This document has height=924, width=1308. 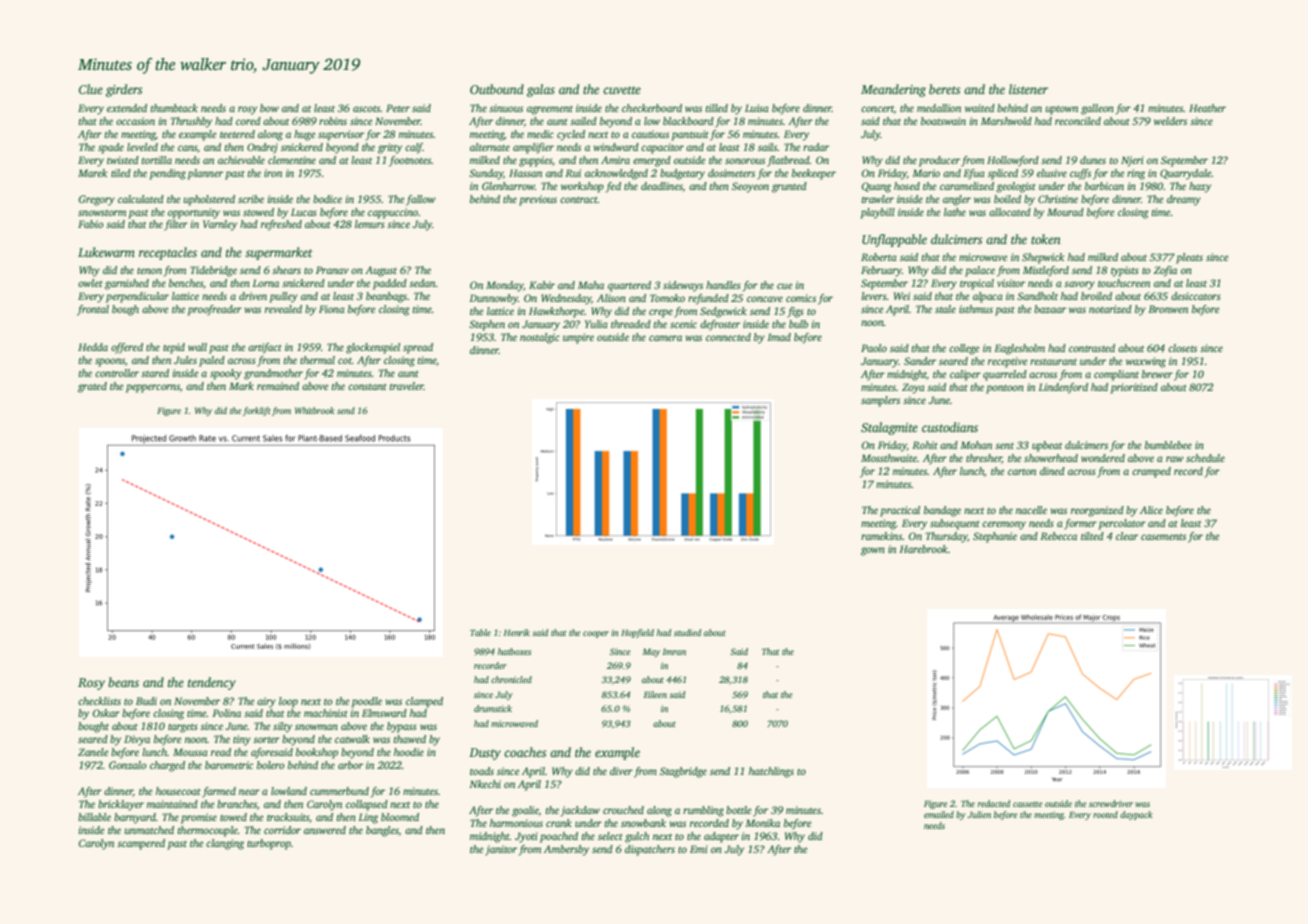 What do you see at coordinates (1111, 803) in the document?
I see `screwdriver` at bounding box center [1111, 803].
